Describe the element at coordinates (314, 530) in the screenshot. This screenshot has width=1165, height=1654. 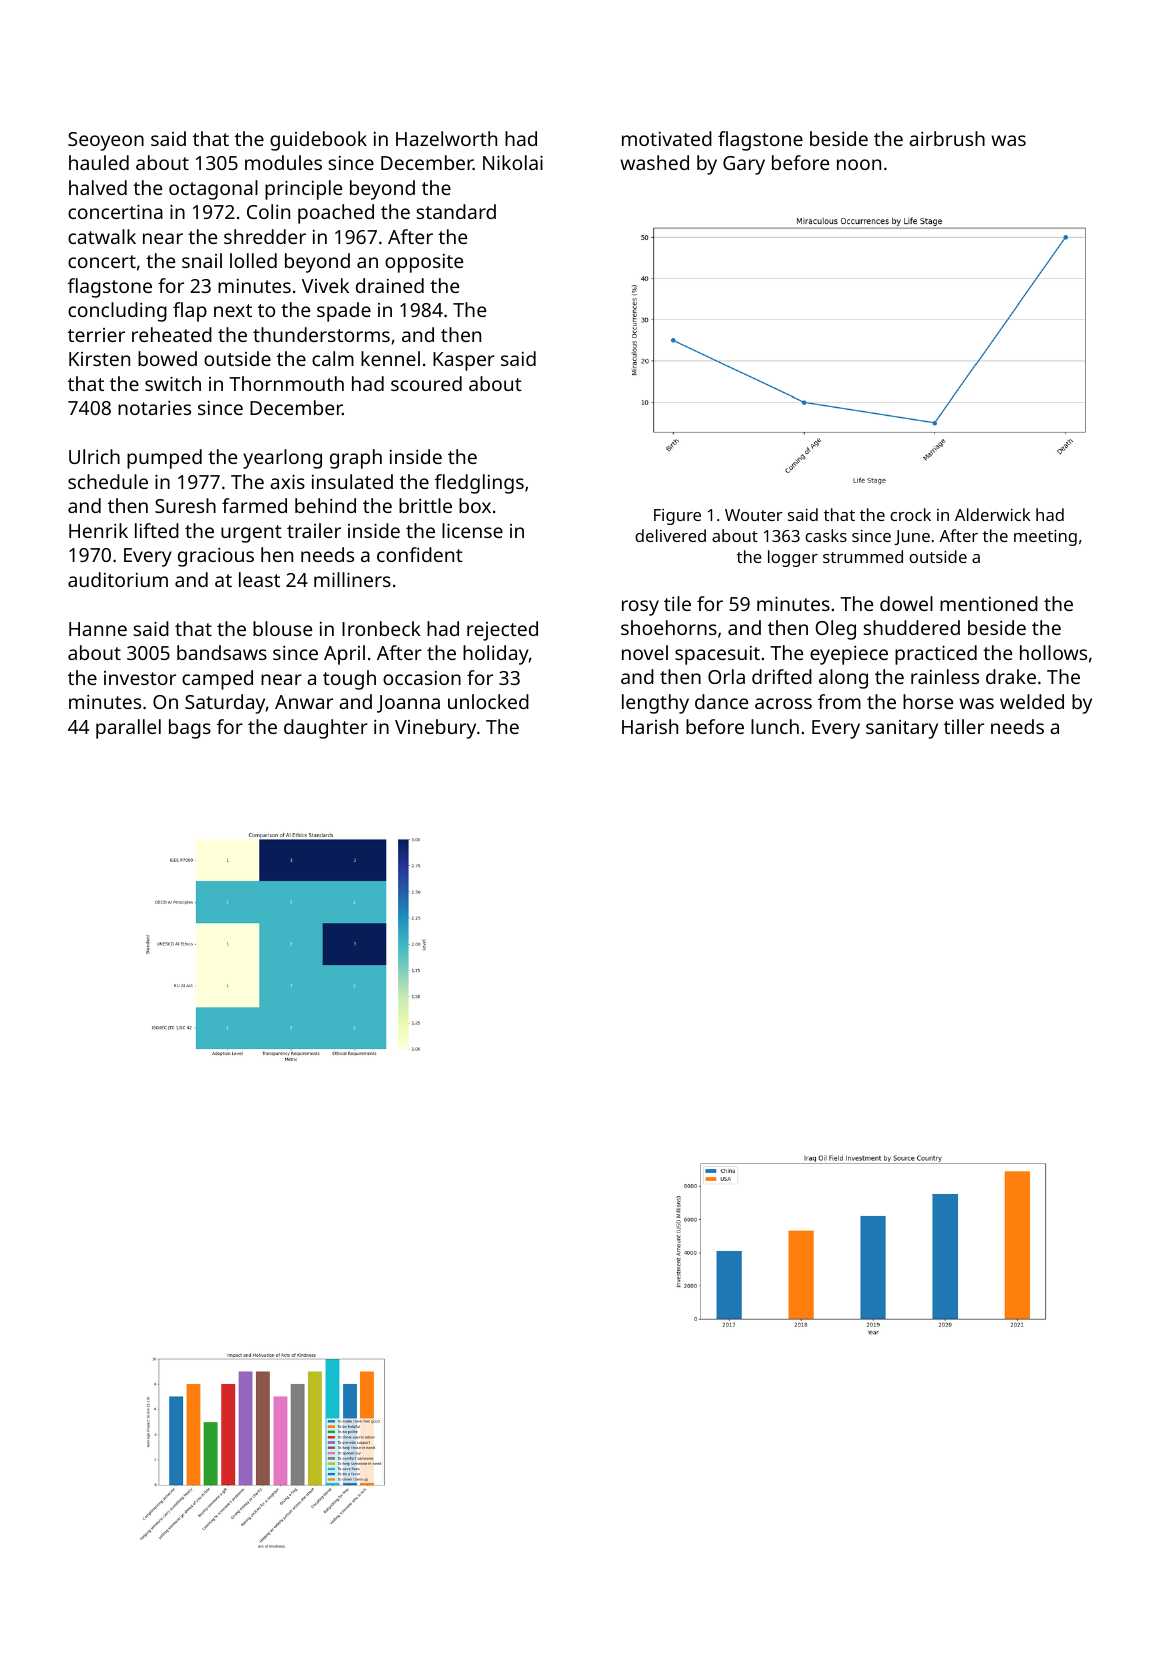
I see `trailer` at that location.
